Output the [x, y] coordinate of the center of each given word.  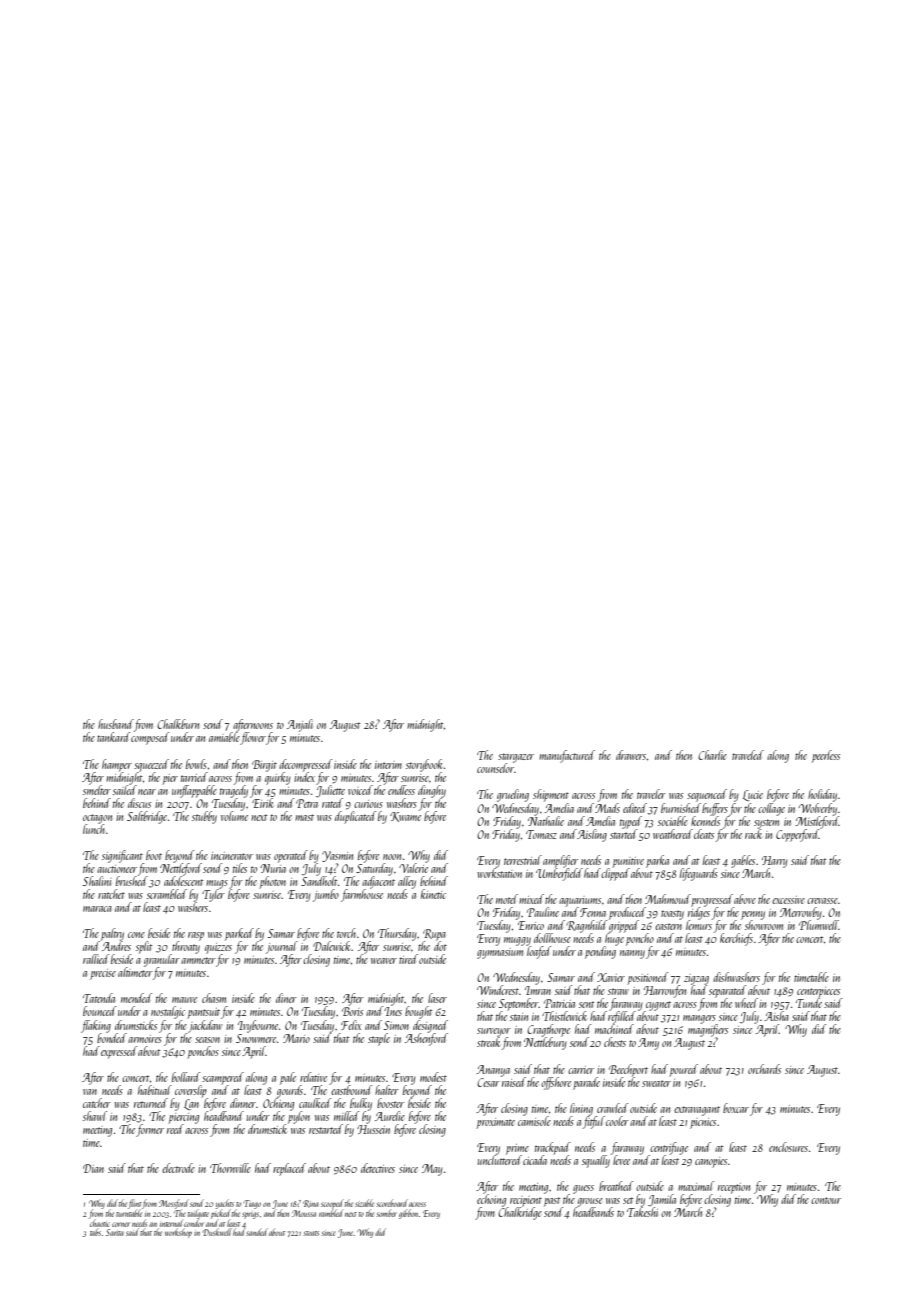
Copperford [797, 835]
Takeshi [642, 1212]
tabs [95, 1232]
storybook [424, 765]
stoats [311, 1233]
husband [116, 724]
